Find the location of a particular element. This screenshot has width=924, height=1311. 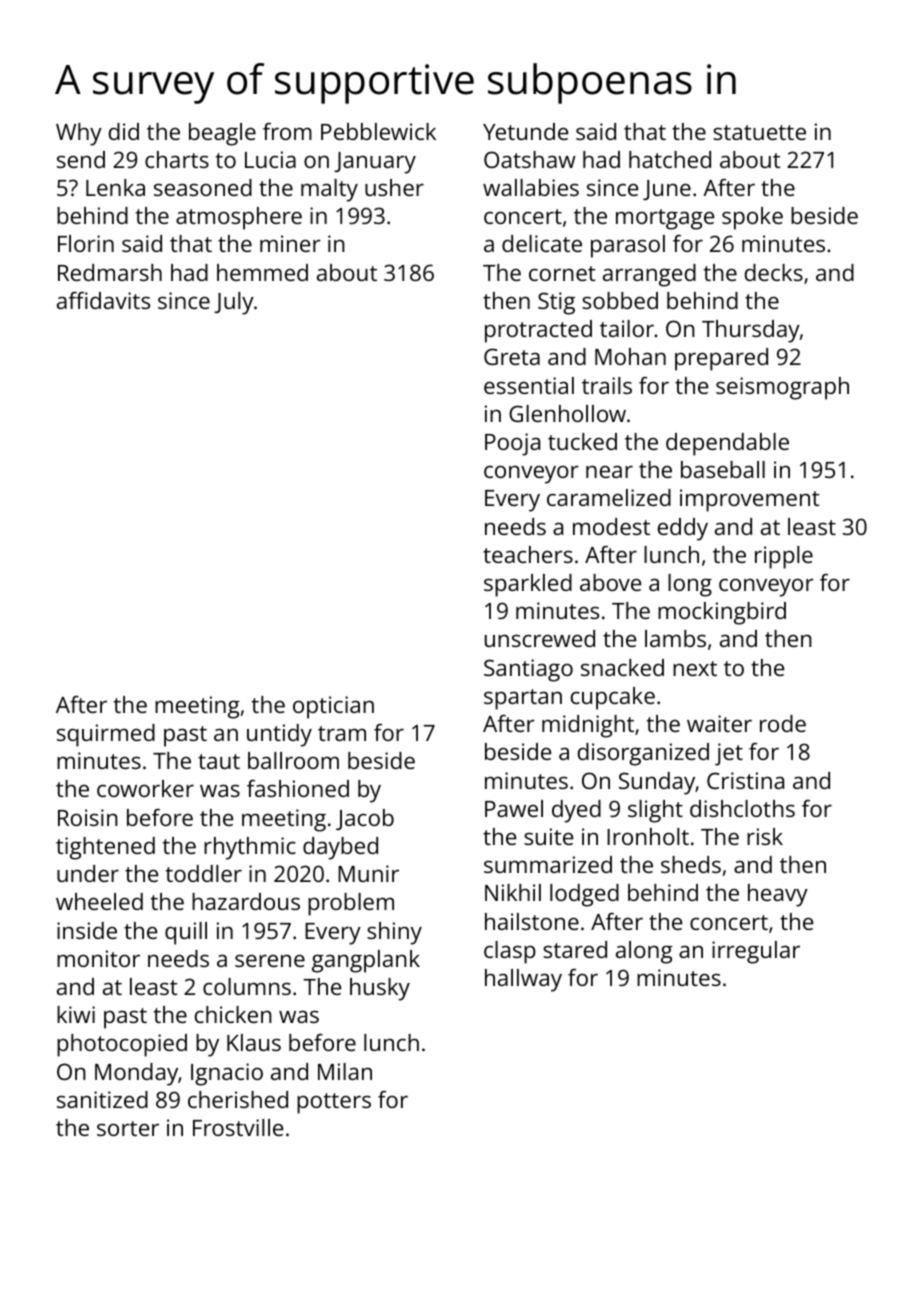

summarized is located at coordinates (548, 864).
